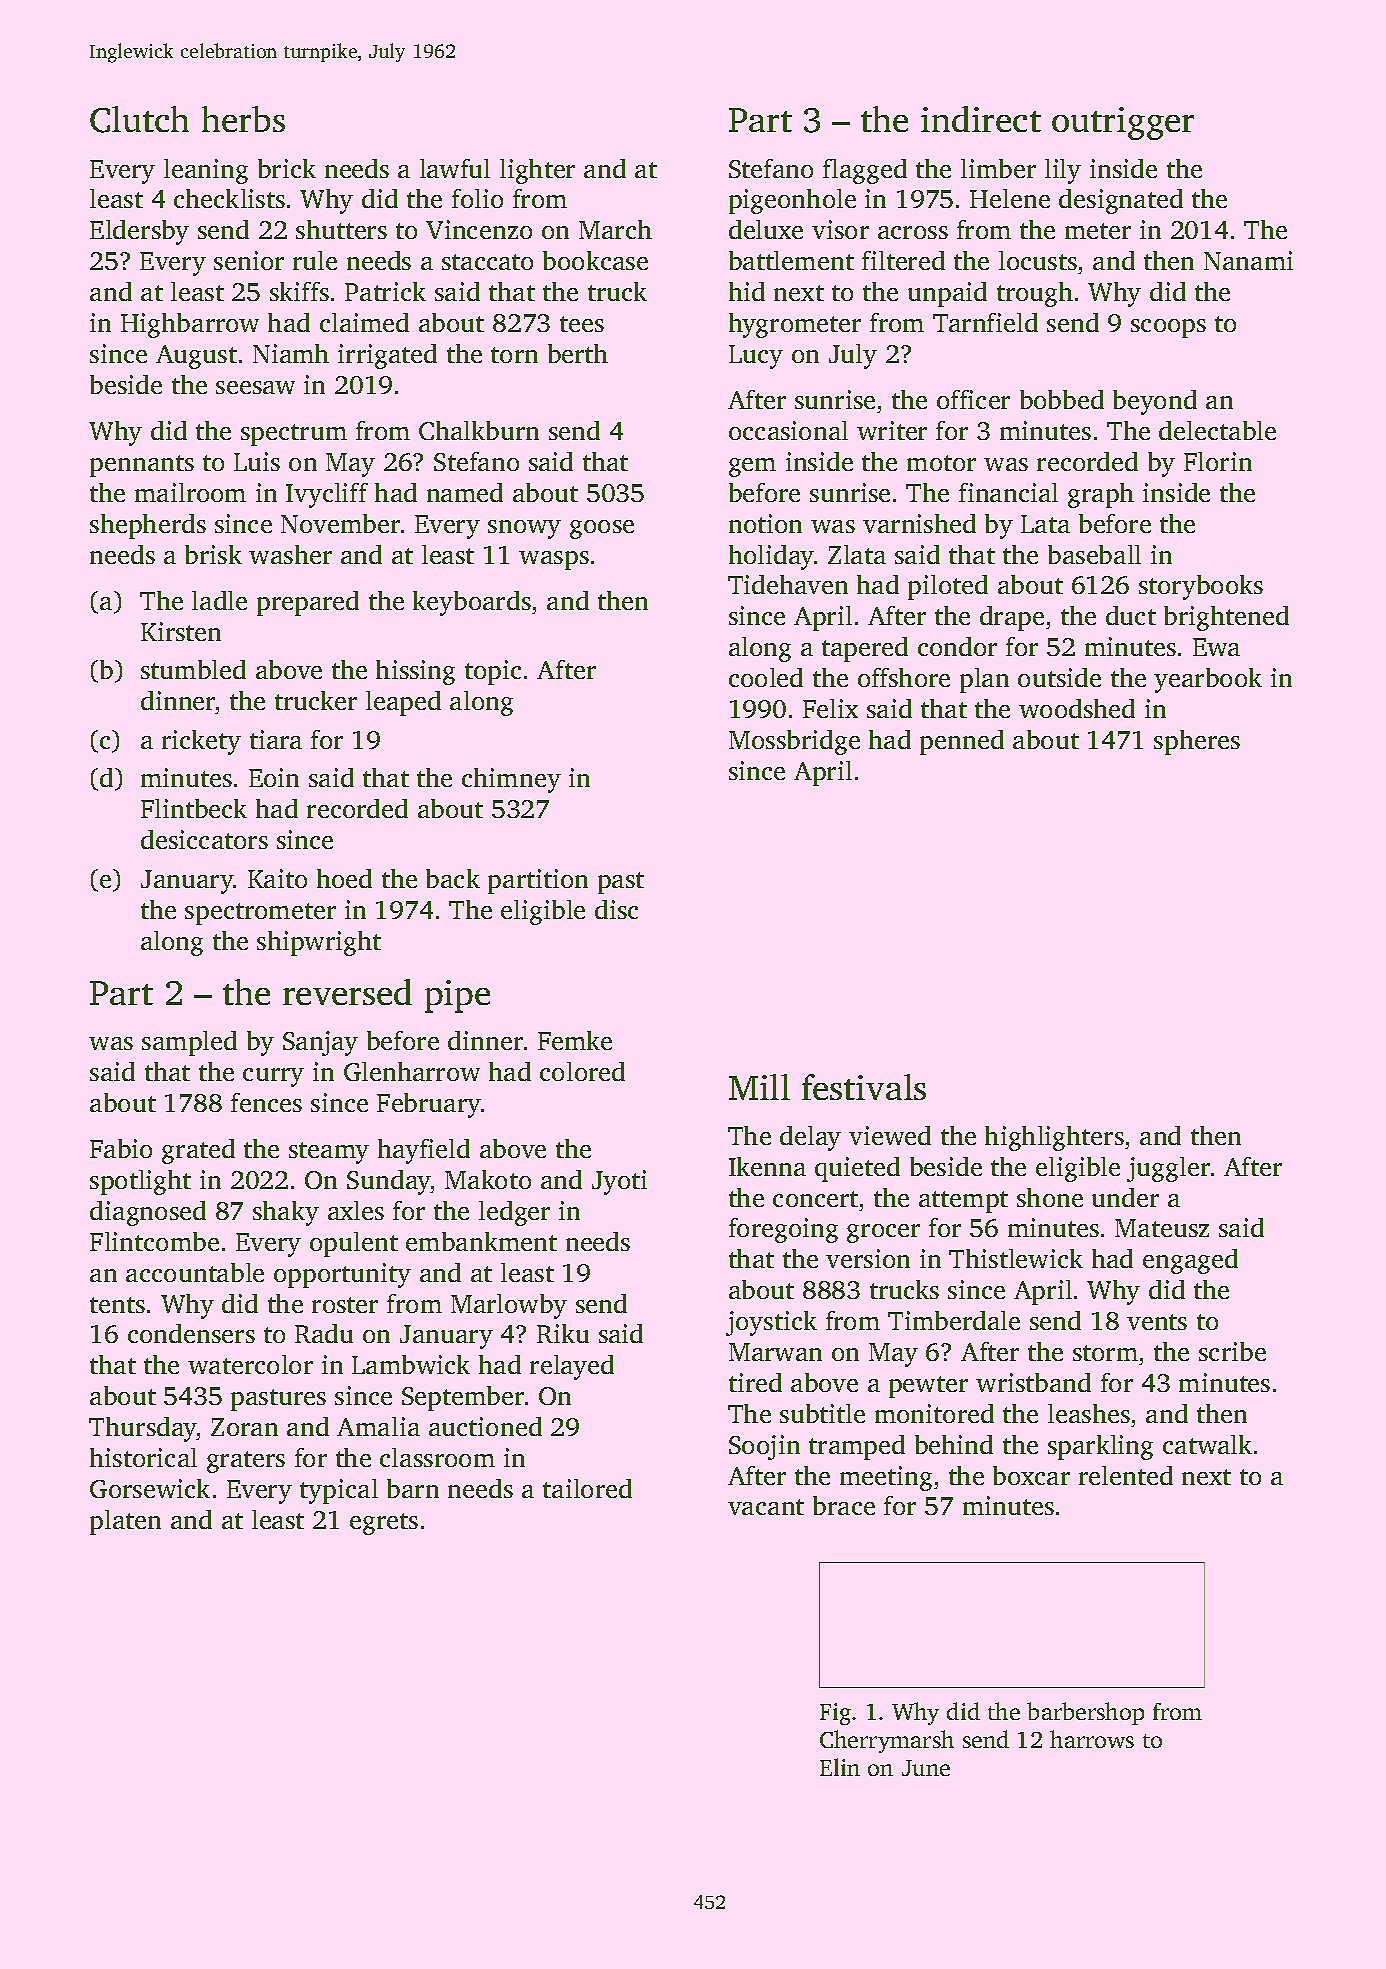  I want to click on Clutch, so click(139, 119).
